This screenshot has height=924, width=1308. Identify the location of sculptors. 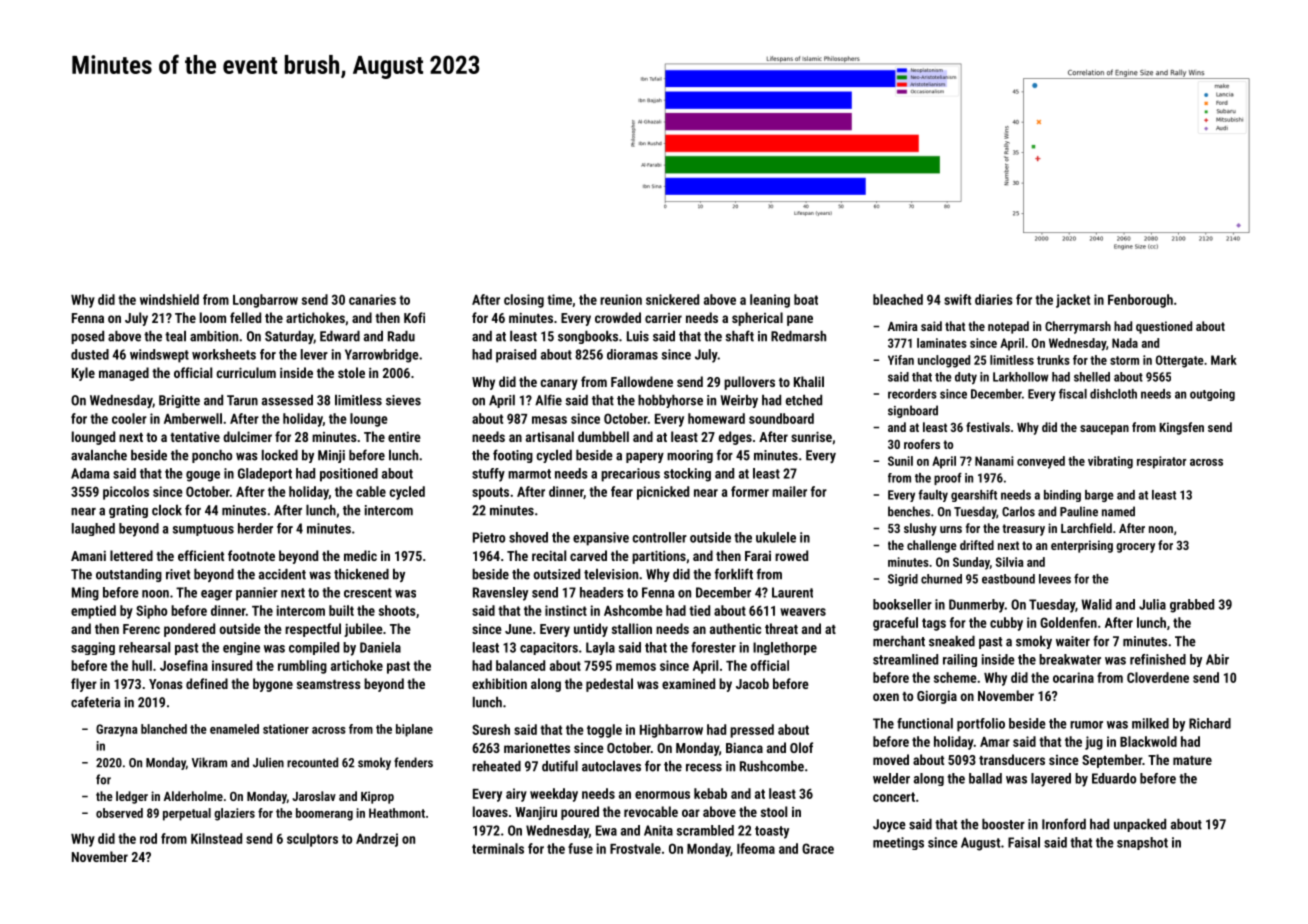
(312, 840).
